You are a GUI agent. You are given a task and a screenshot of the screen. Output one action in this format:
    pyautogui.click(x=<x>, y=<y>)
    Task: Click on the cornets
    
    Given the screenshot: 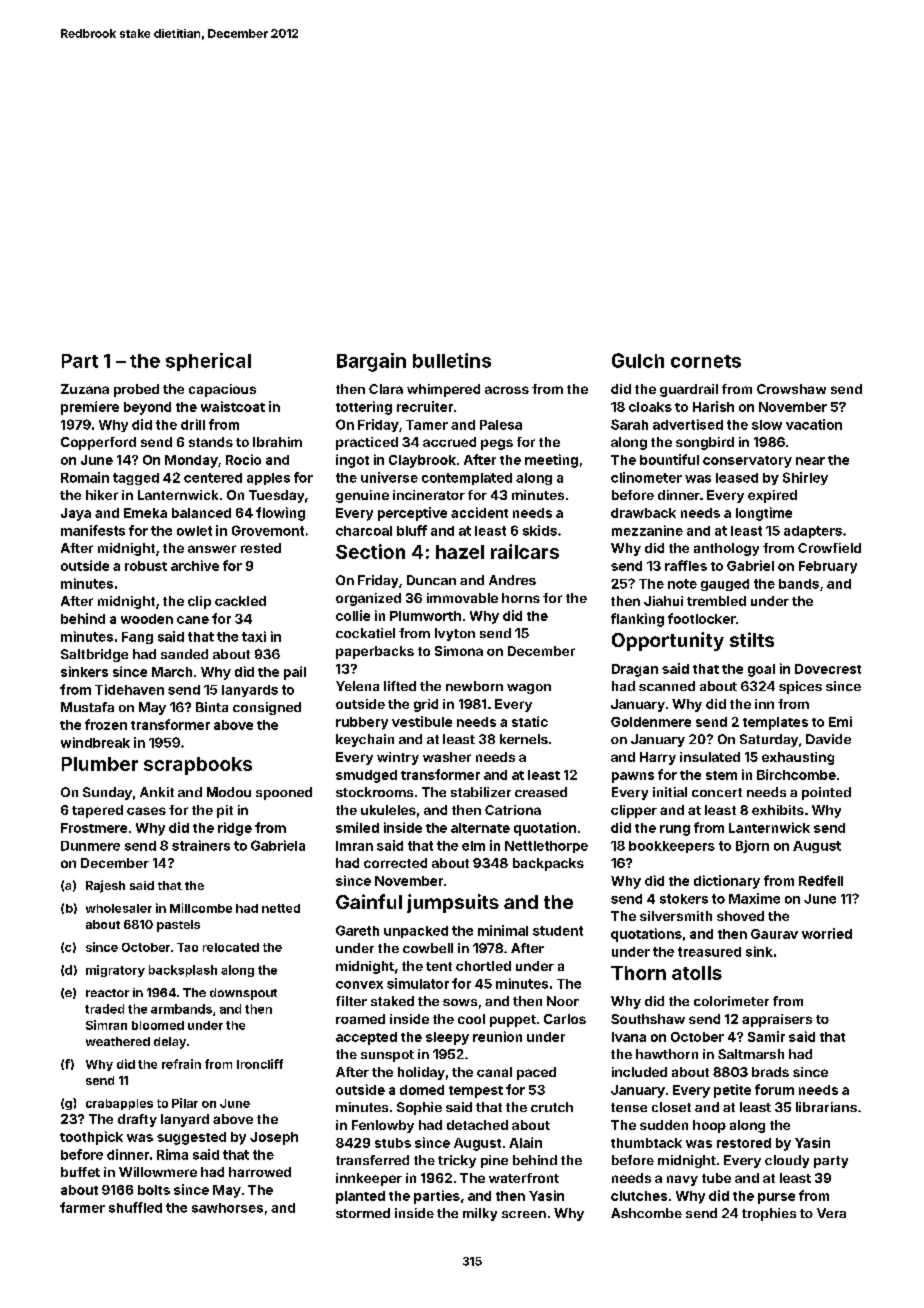 What is the action you would take?
    pyautogui.click(x=706, y=361)
